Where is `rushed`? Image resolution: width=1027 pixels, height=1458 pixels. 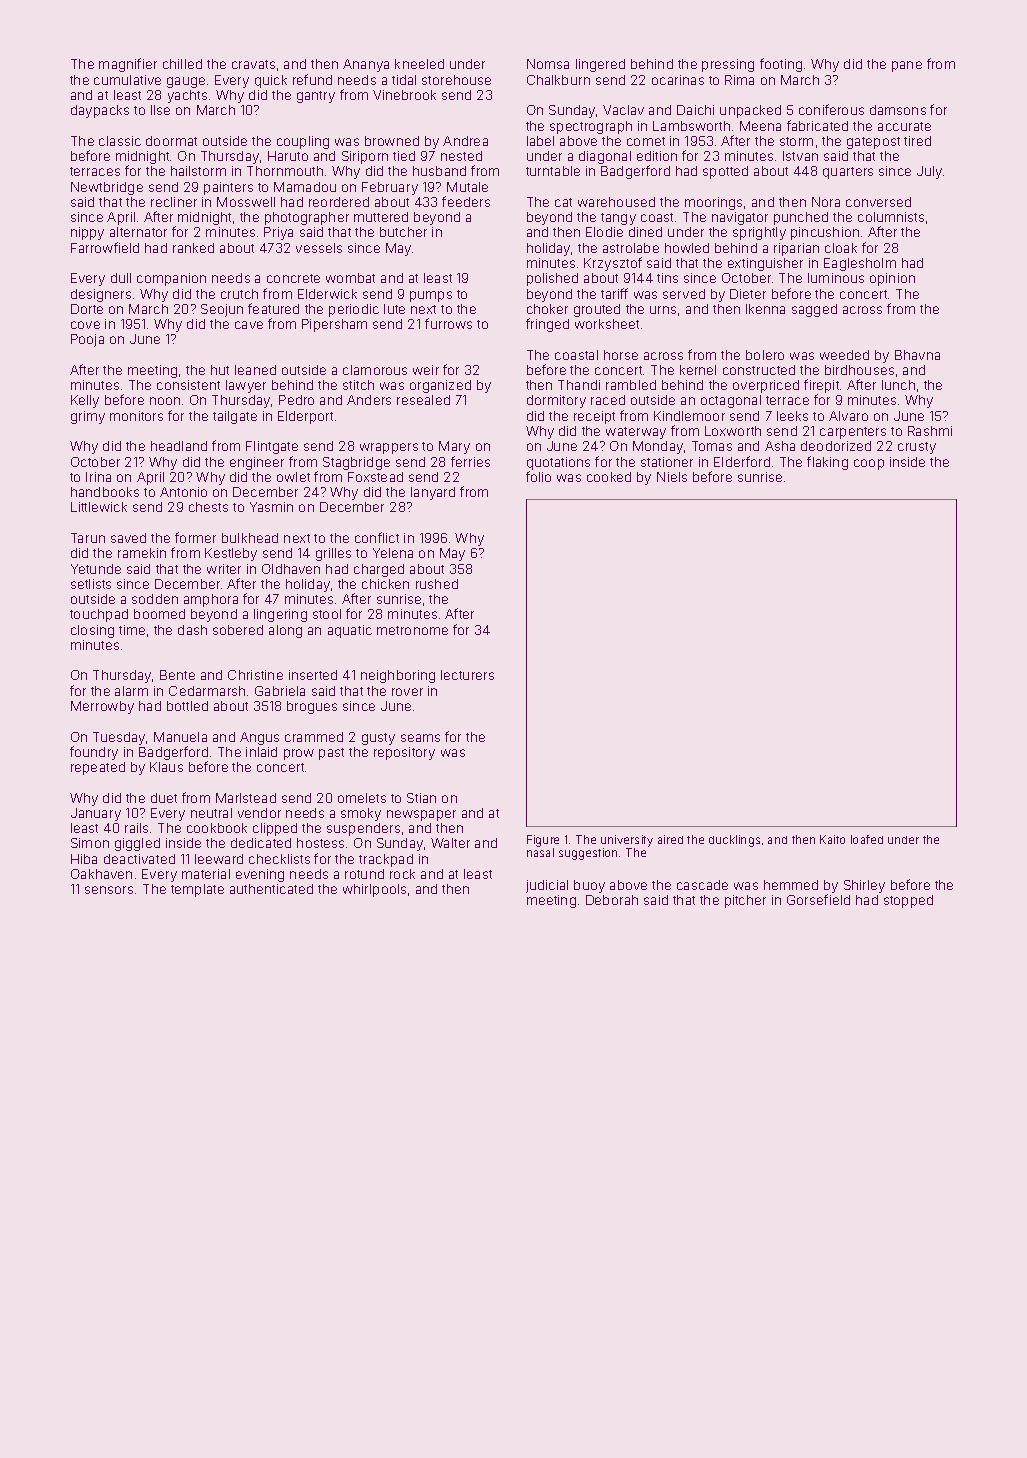 rushed is located at coordinates (437, 584).
